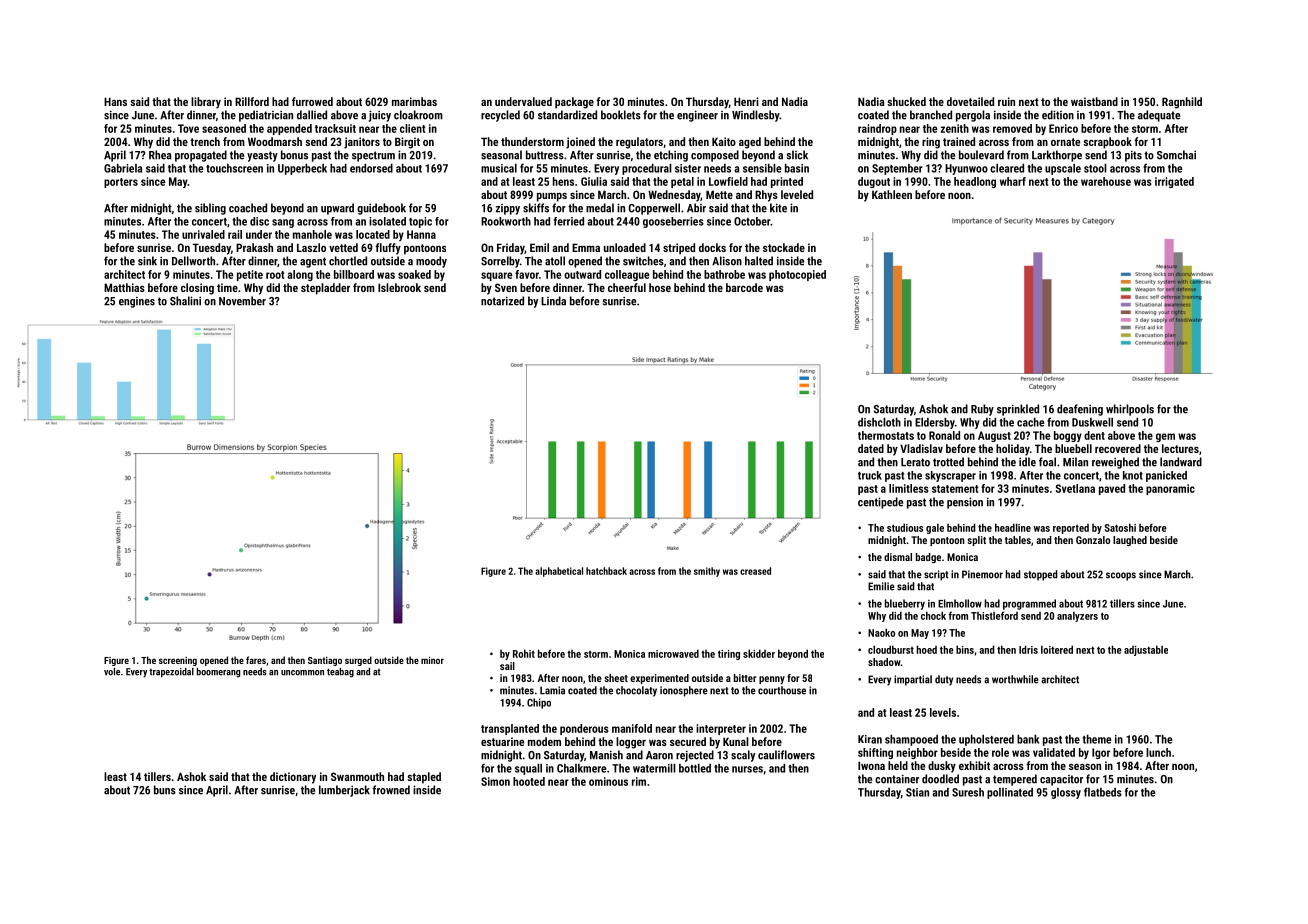 The image size is (1308, 924). Describe the element at coordinates (559, 572) in the document. I see `alphabetical` at that location.
